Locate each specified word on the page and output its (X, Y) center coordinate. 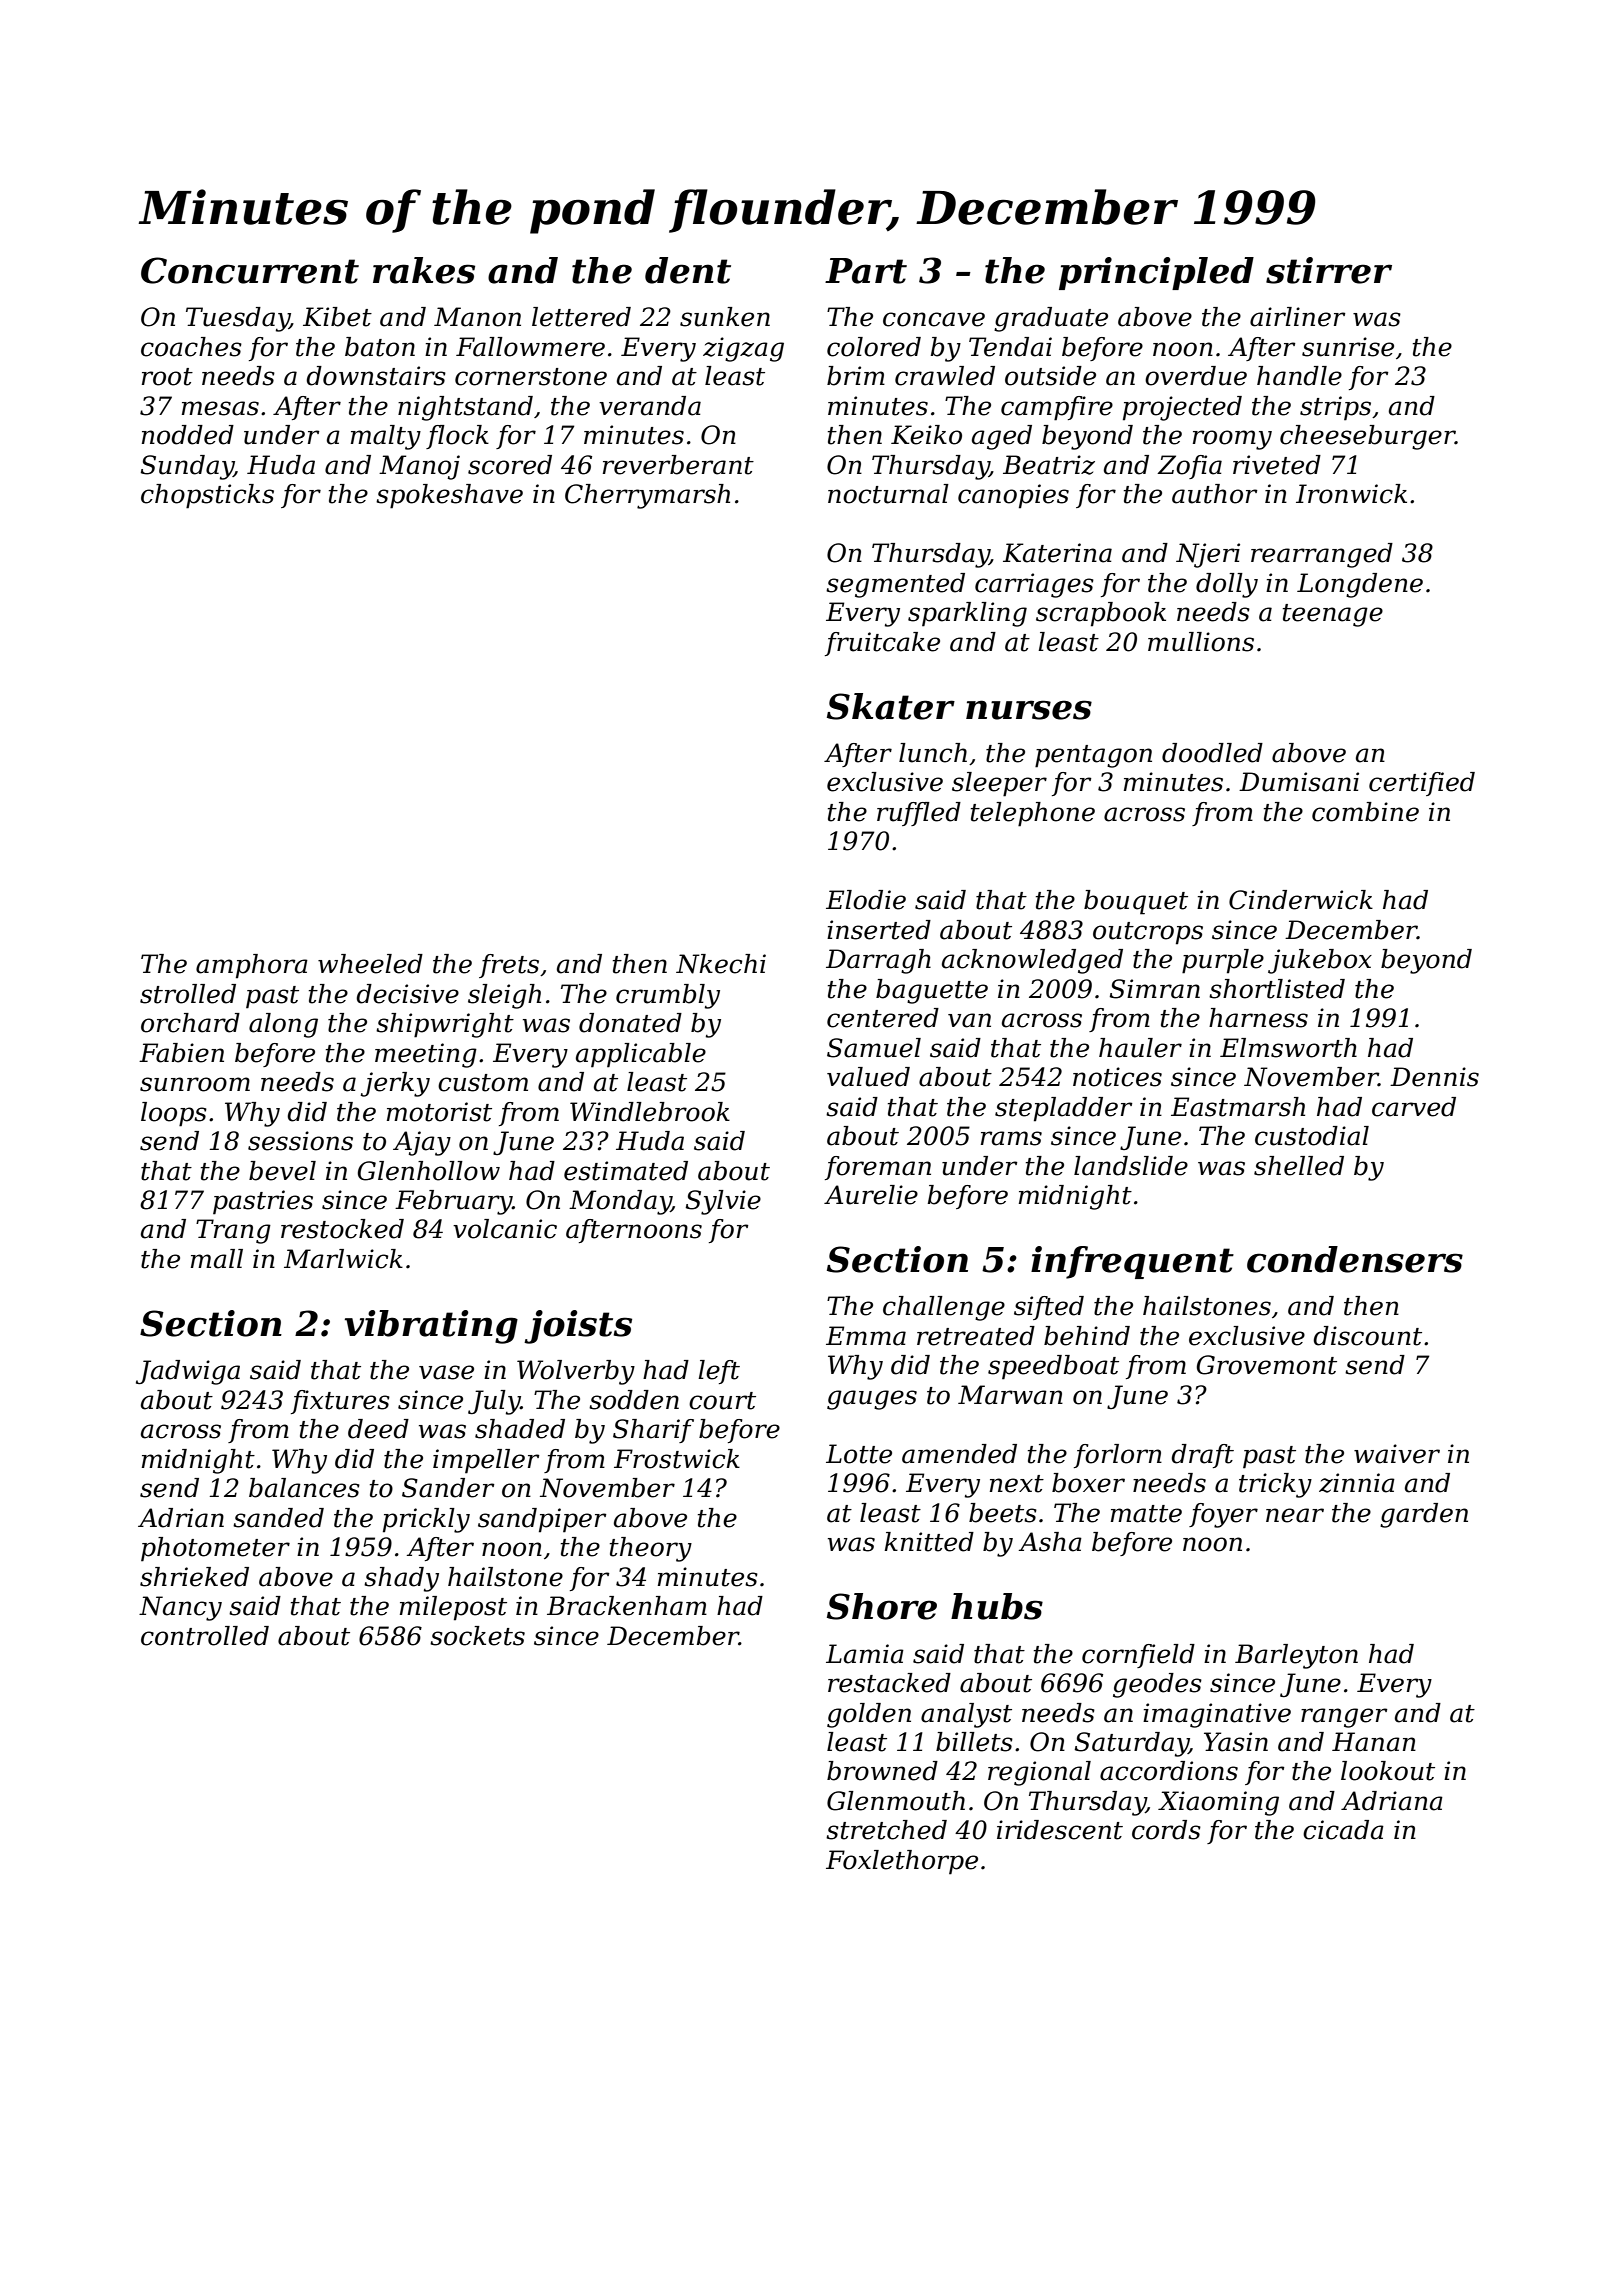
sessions (300, 1141)
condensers (1355, 1259)
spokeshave (449, 496)
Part (866, 271)
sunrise (1348, 347)
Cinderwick (1301, 900)
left (719, 1372)
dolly (1227, 585)
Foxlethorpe (902, 1862)
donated (630, 1023)
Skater (891, 706)
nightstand (465, 408)
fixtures (340, 1402)
